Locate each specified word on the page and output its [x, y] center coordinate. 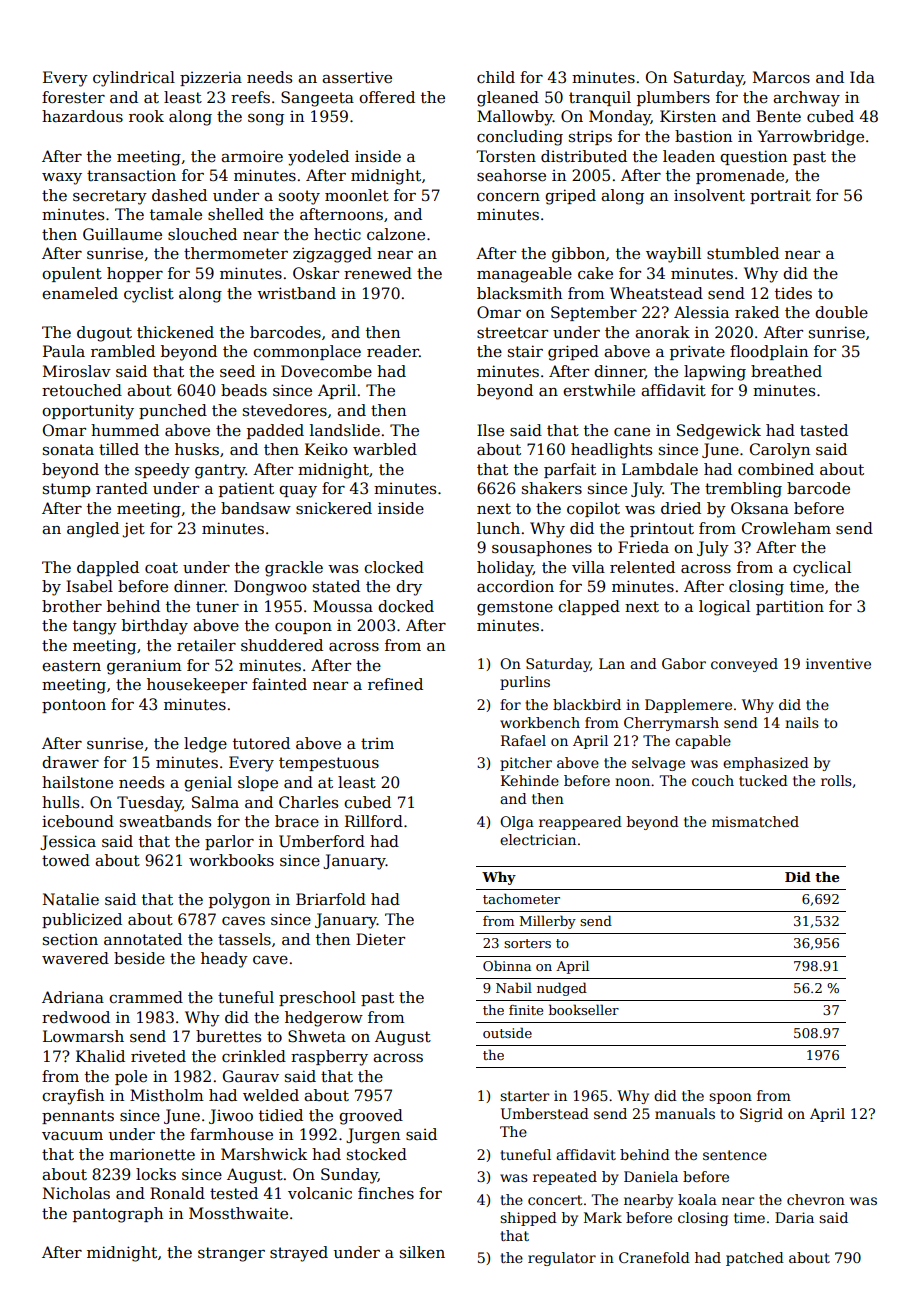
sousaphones [542, 548]
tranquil [600, 98]
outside [507, 1032]
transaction [131, 175]
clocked [394, 567]
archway [806, 99]
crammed [146, 997]
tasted [824, 430]
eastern [71, 666]
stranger [231, 1254]
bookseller [584, 1009]
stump [66, 490]
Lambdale [660, 469]
